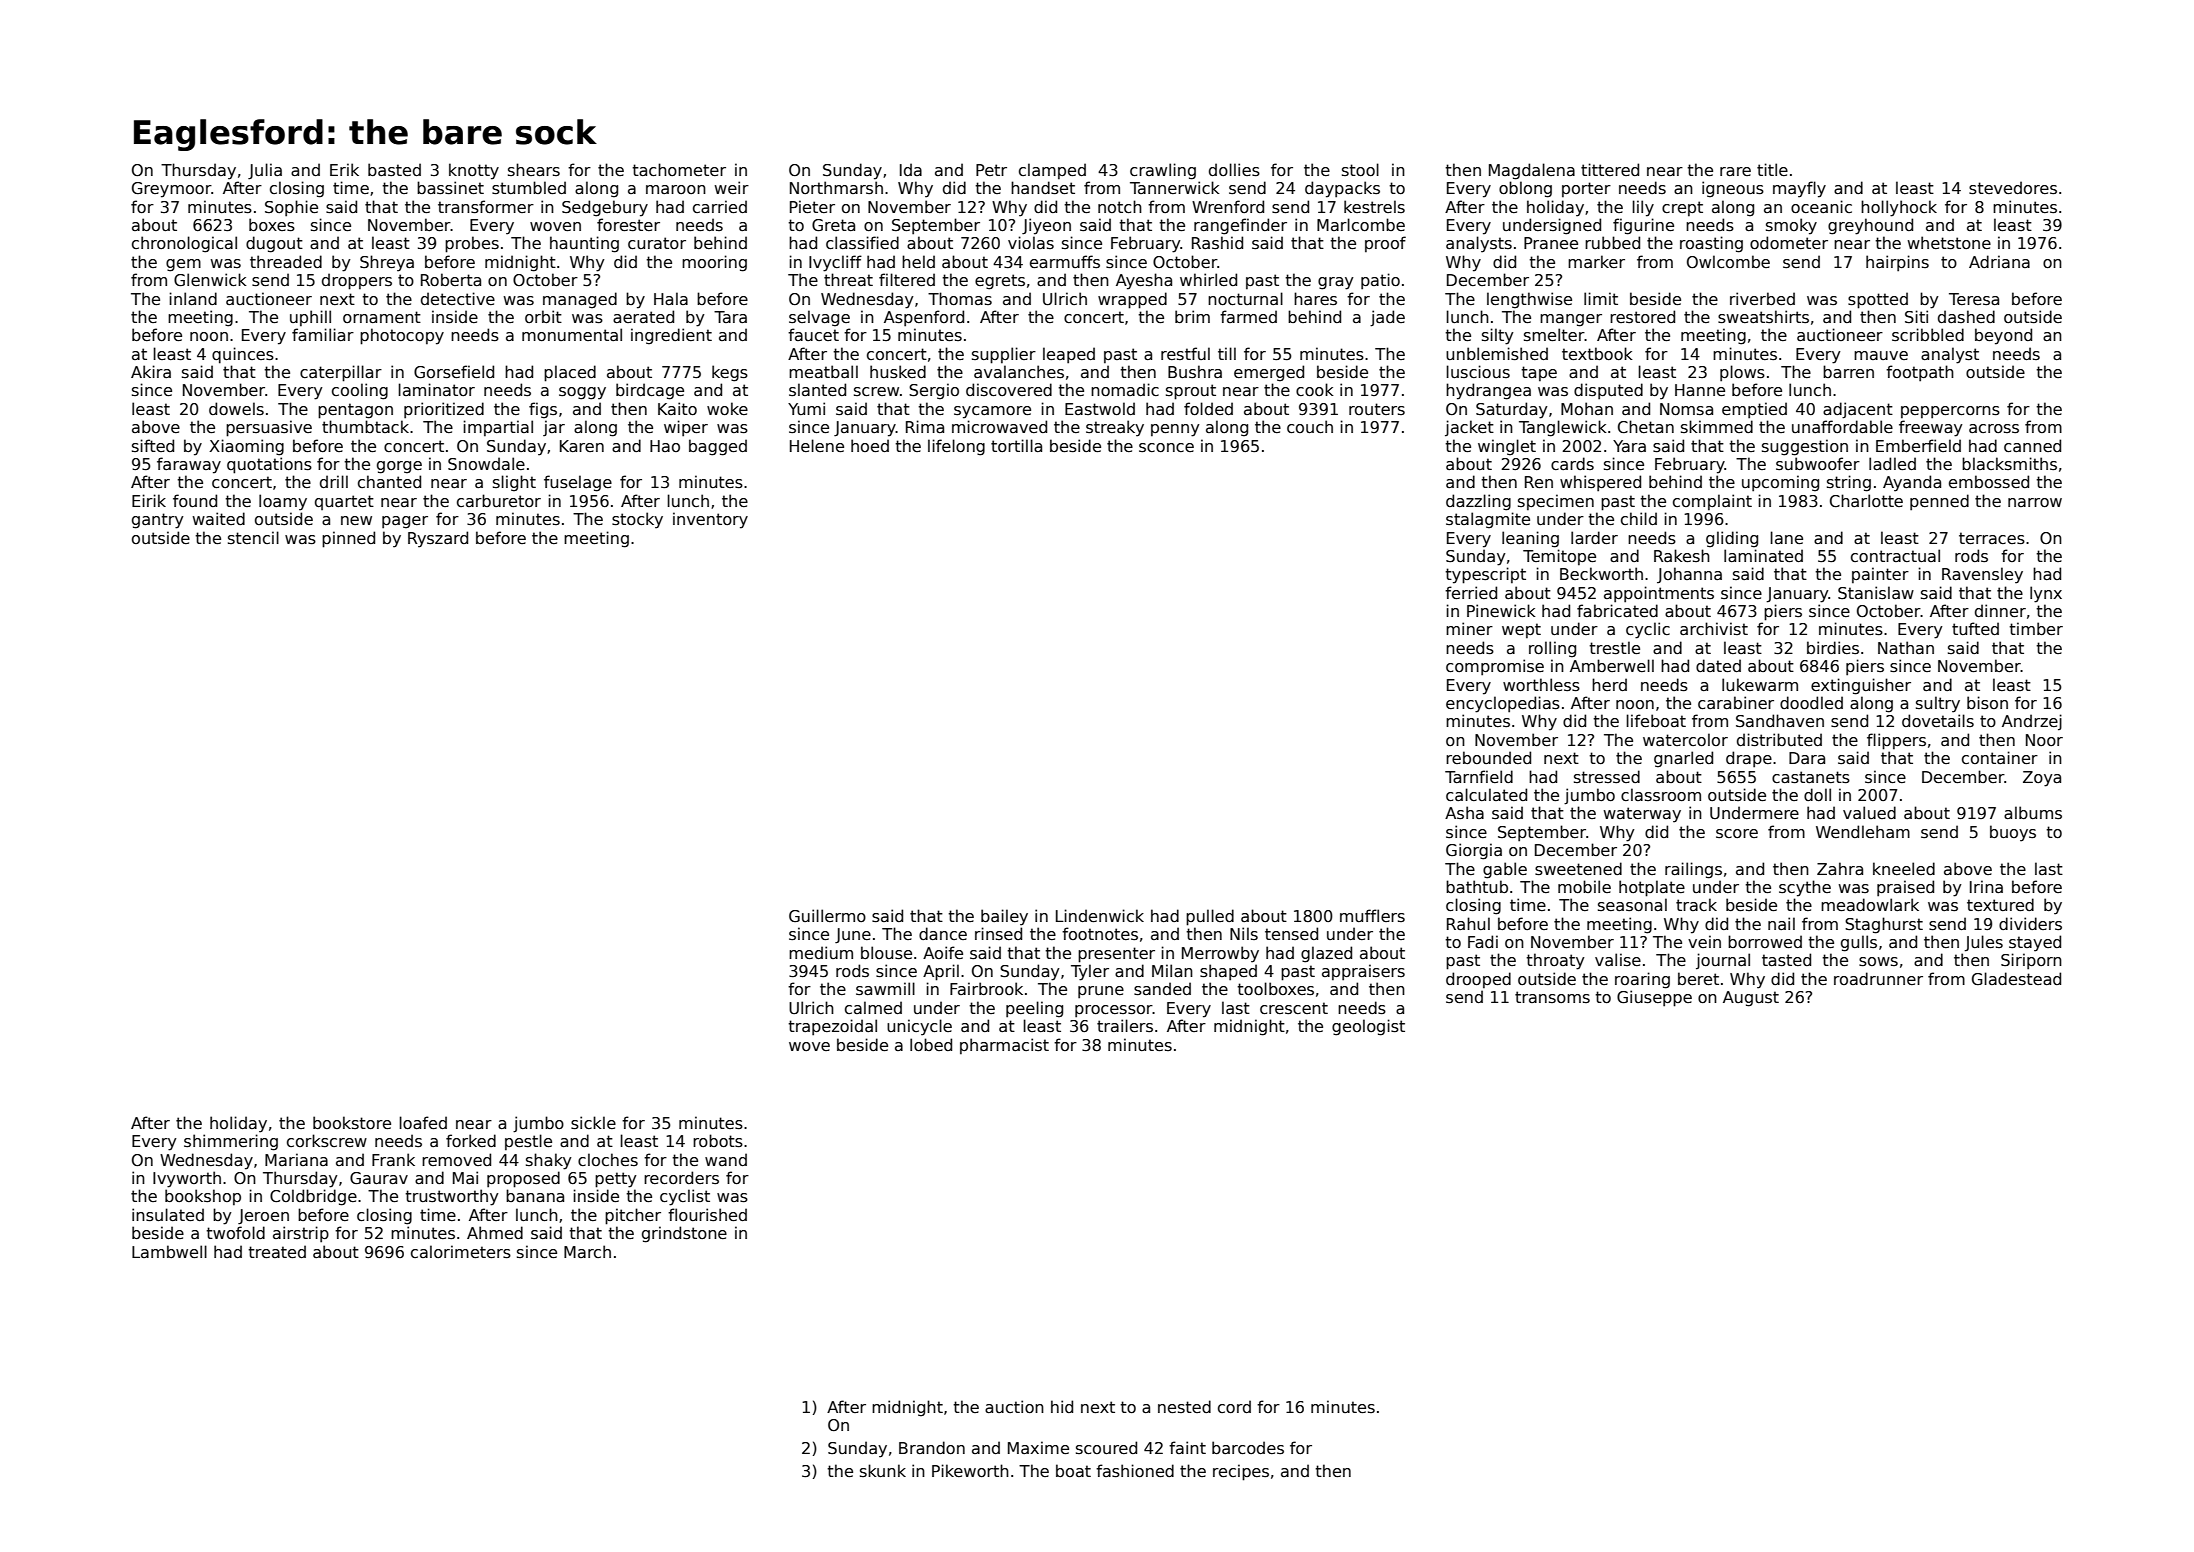 This screenshot has height=1552, width=2194. Describe the element at coordinates (1772, 169) in the screenshot. I see `title` at that location.
